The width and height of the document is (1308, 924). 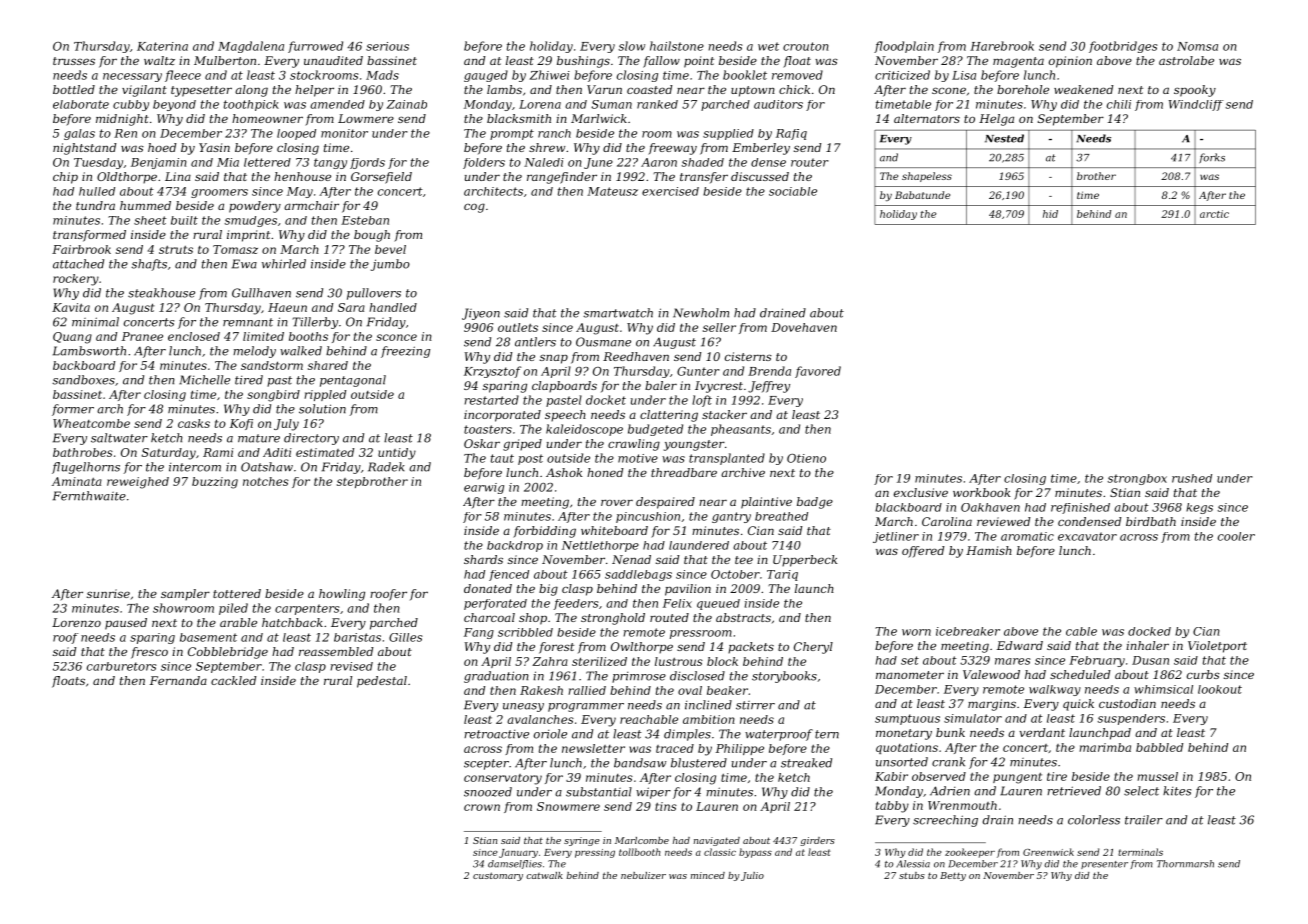 I want to click on icebreaker, so click(x=968, y=631).
